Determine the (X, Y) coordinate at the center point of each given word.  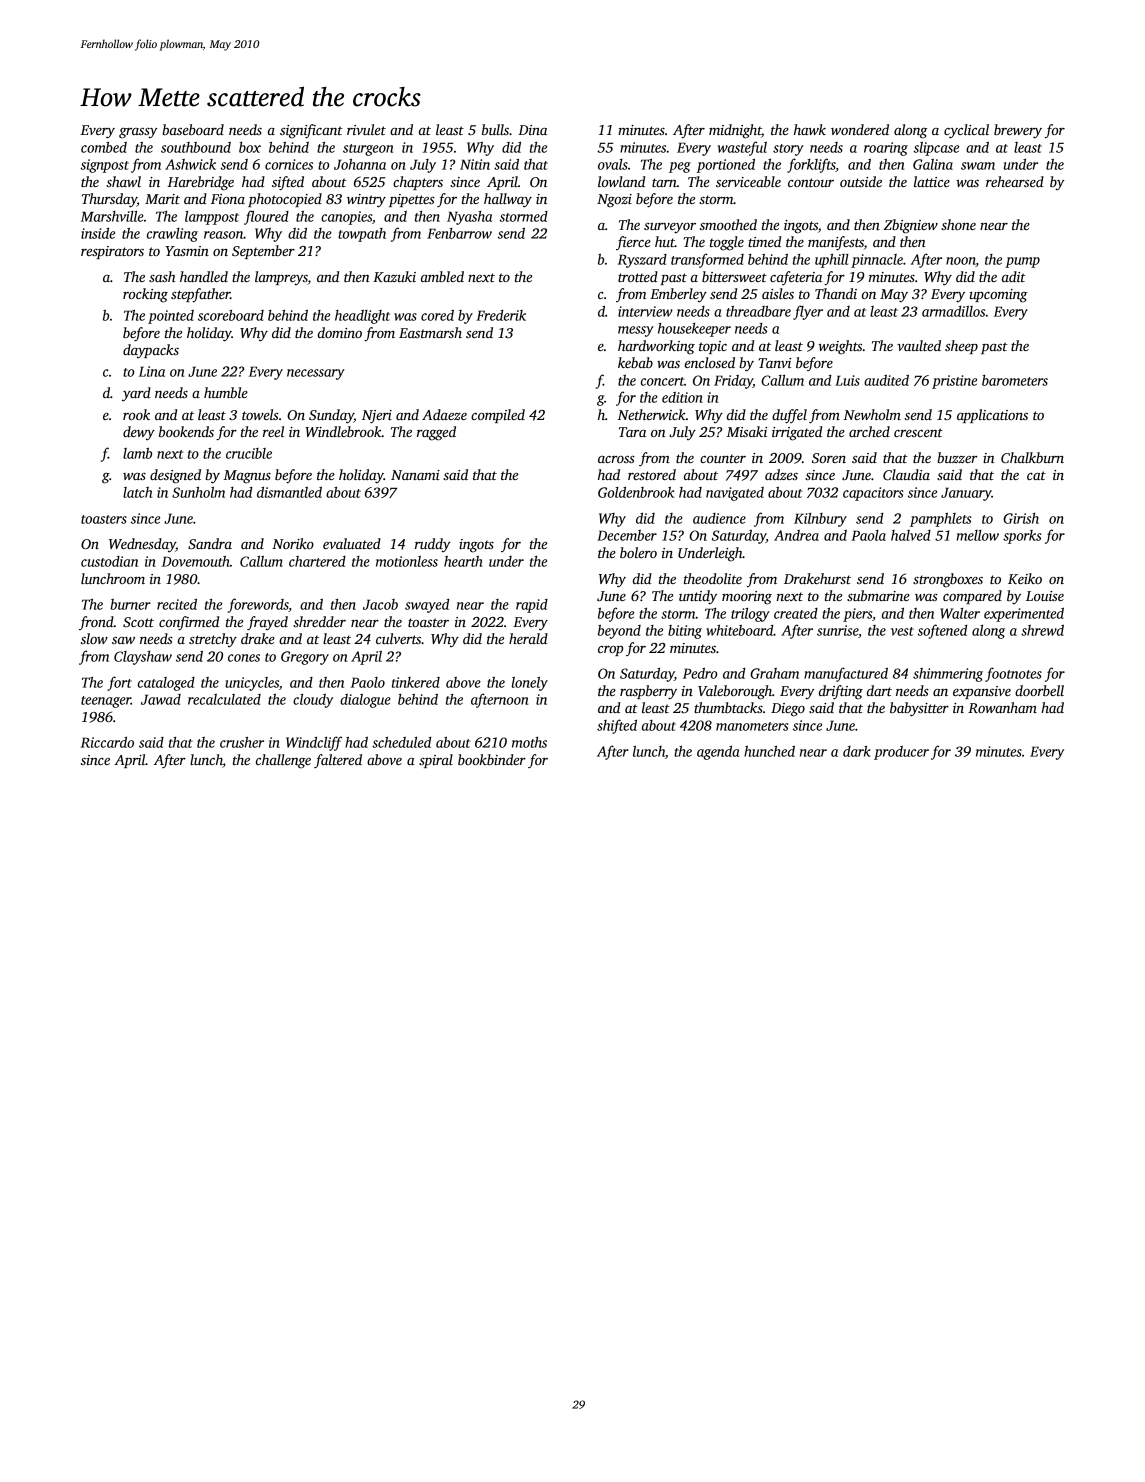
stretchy (213, 640)
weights (840, 347)
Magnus (247, 477)
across (616, 459)
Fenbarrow (459, 233)
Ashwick (190, 164)
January (966, 494)
